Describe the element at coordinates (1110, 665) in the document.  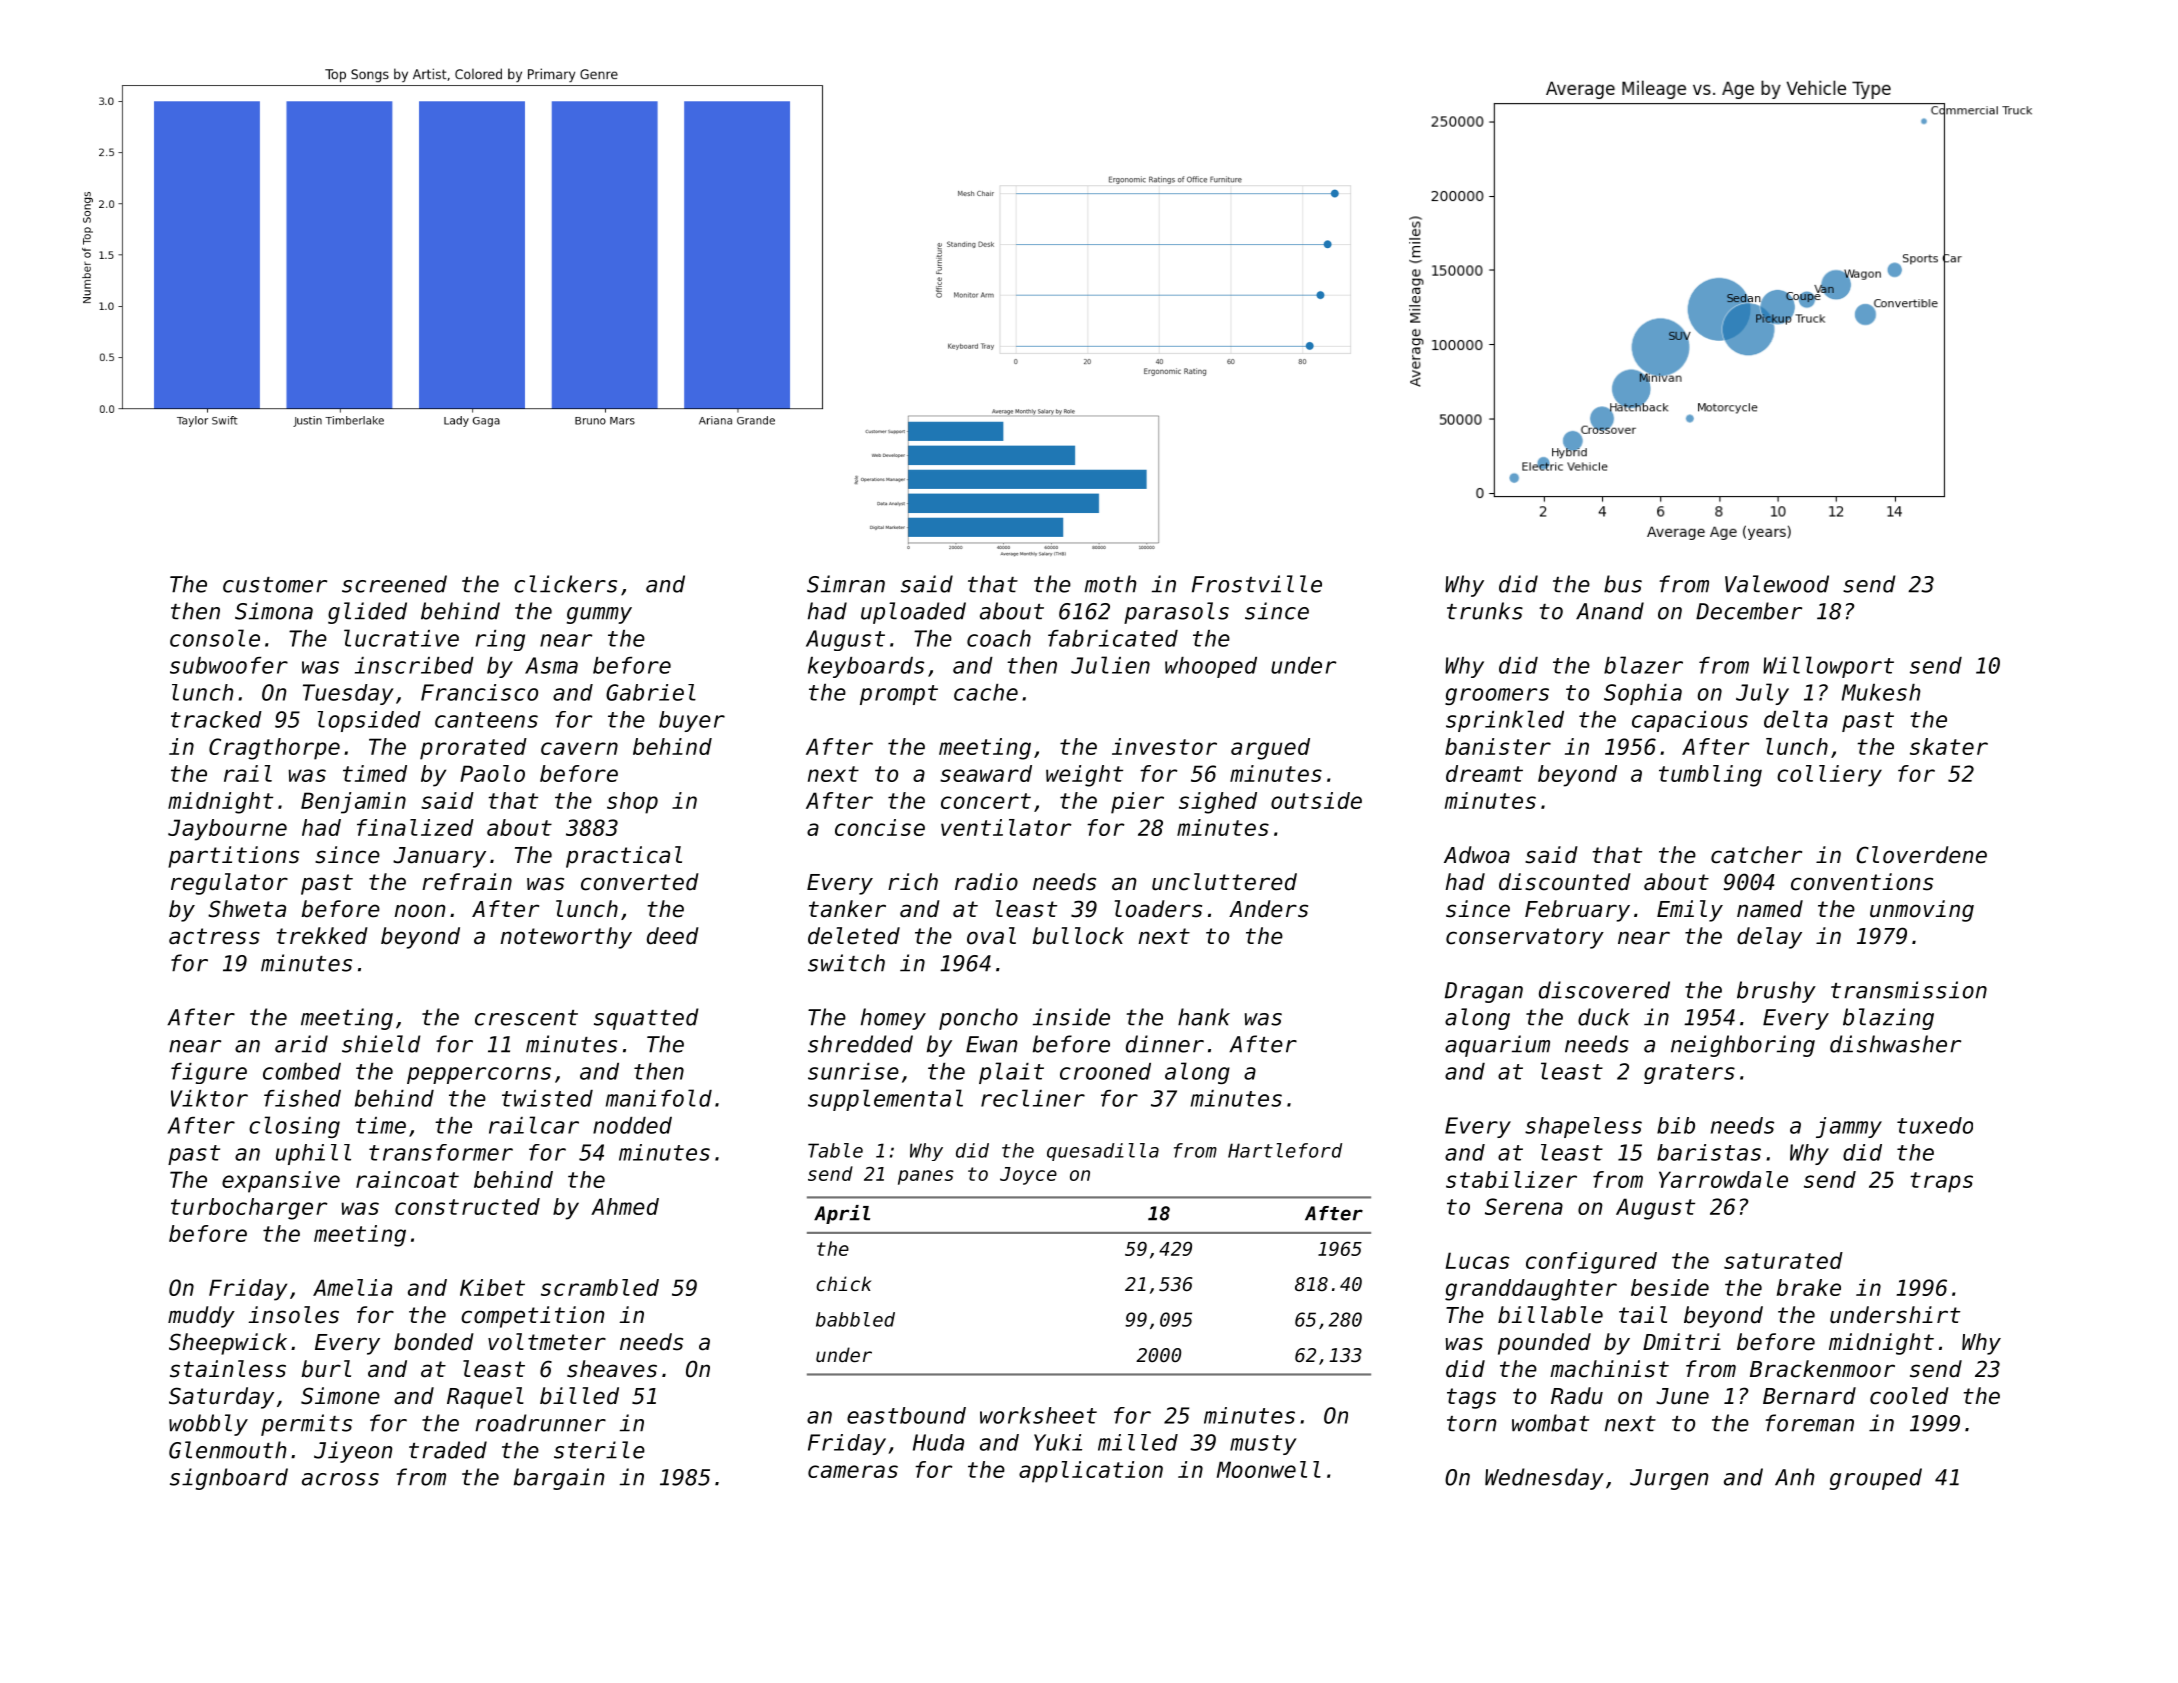
I see `Julien` at that location.
